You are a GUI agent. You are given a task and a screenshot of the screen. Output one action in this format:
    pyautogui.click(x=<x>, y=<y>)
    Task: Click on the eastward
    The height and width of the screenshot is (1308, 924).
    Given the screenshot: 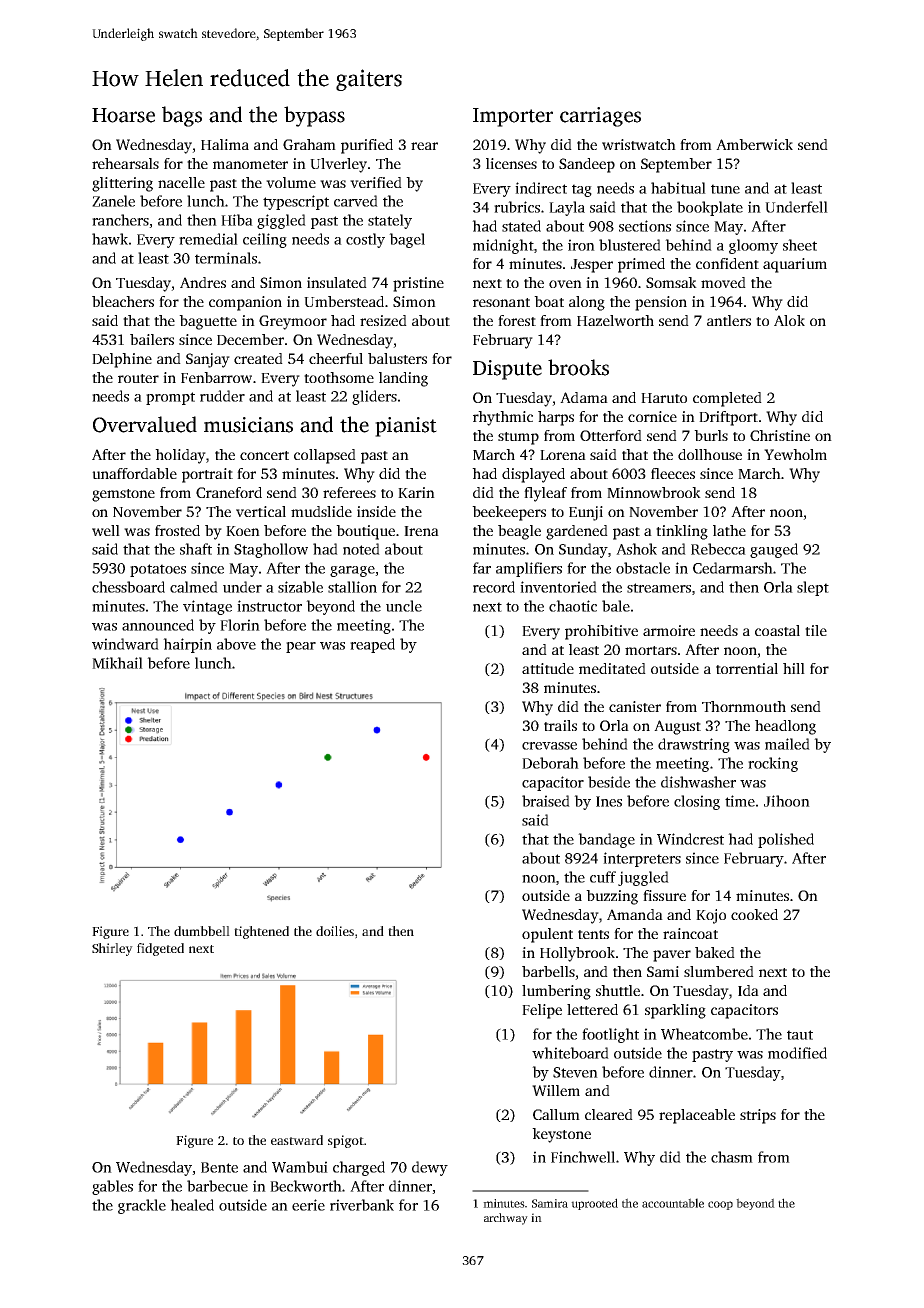 What is the action you would take?
    pyautogui.click(x=297, y=1140)
